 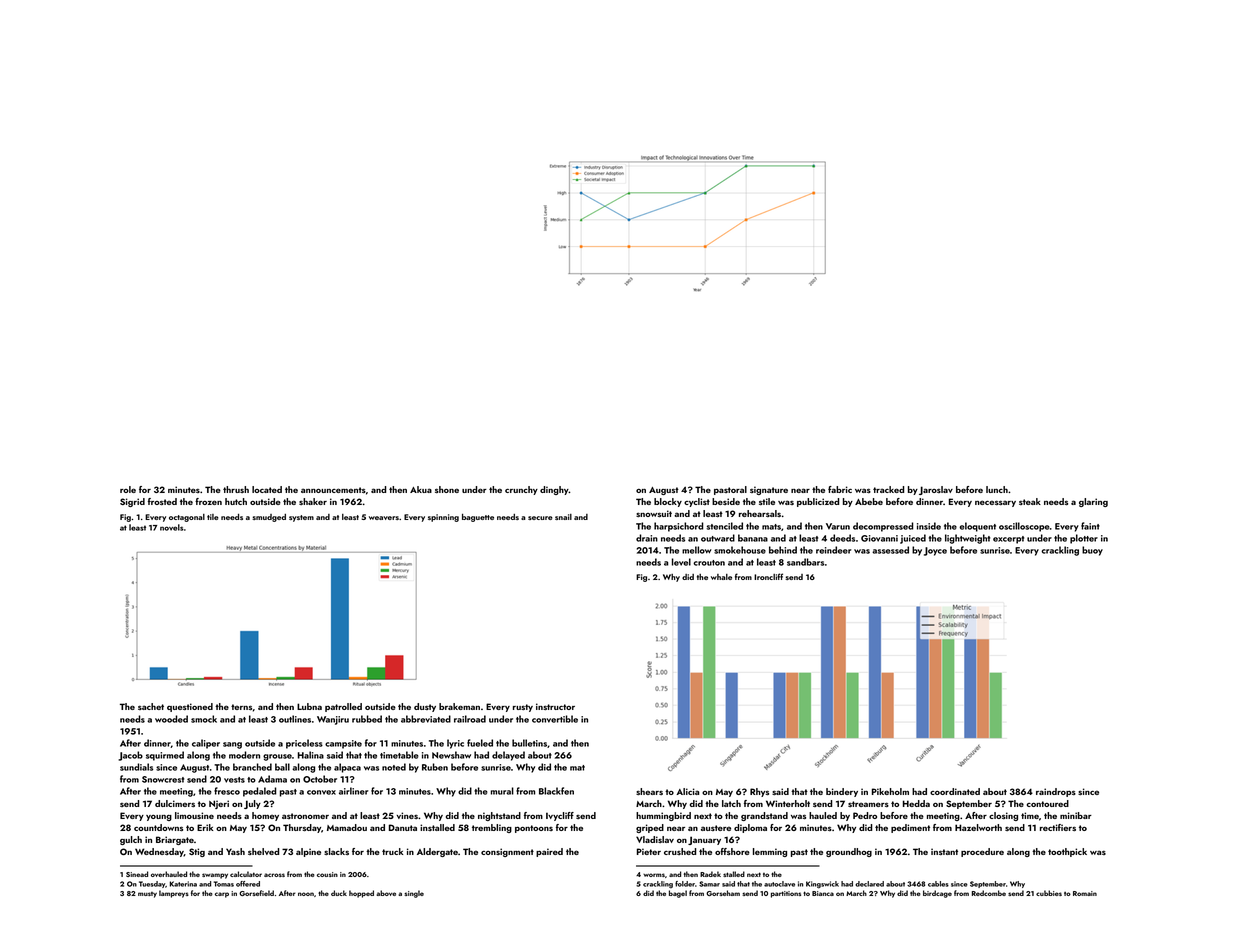 I want to click on worms, so click(x=654, y=875).
